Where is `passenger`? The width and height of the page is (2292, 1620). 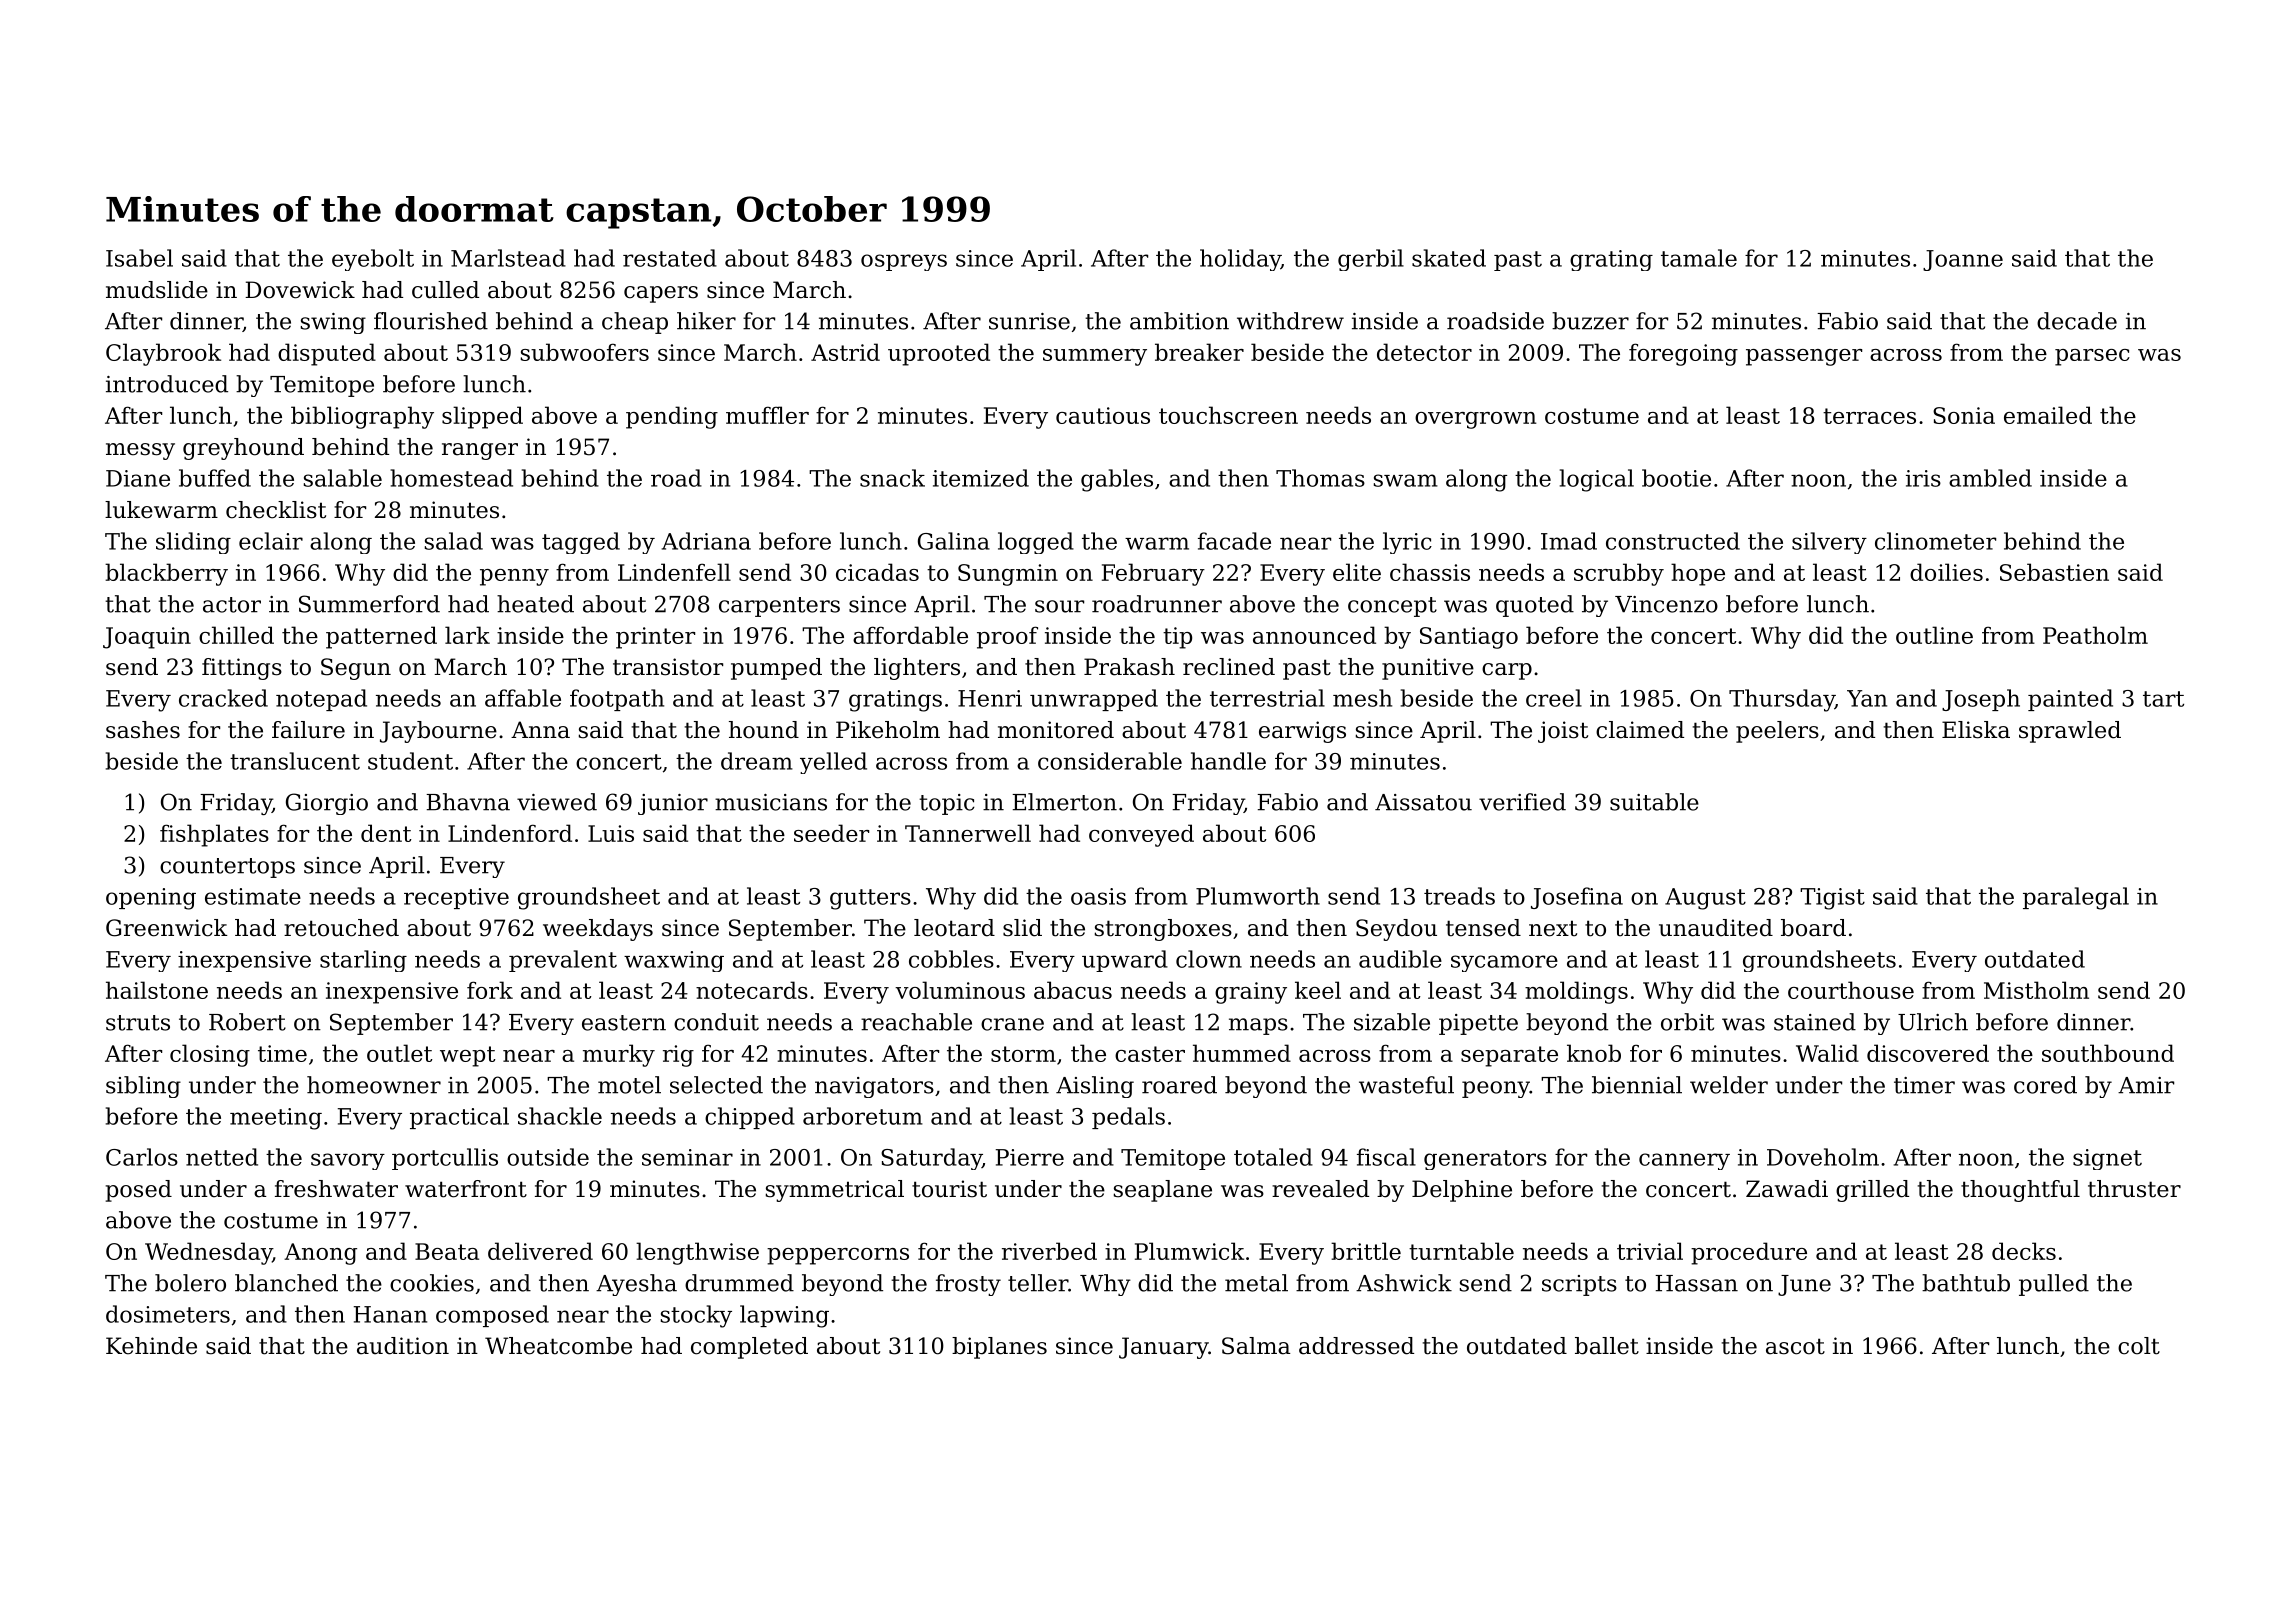
passenger is located at coordinates (1804, 357).
